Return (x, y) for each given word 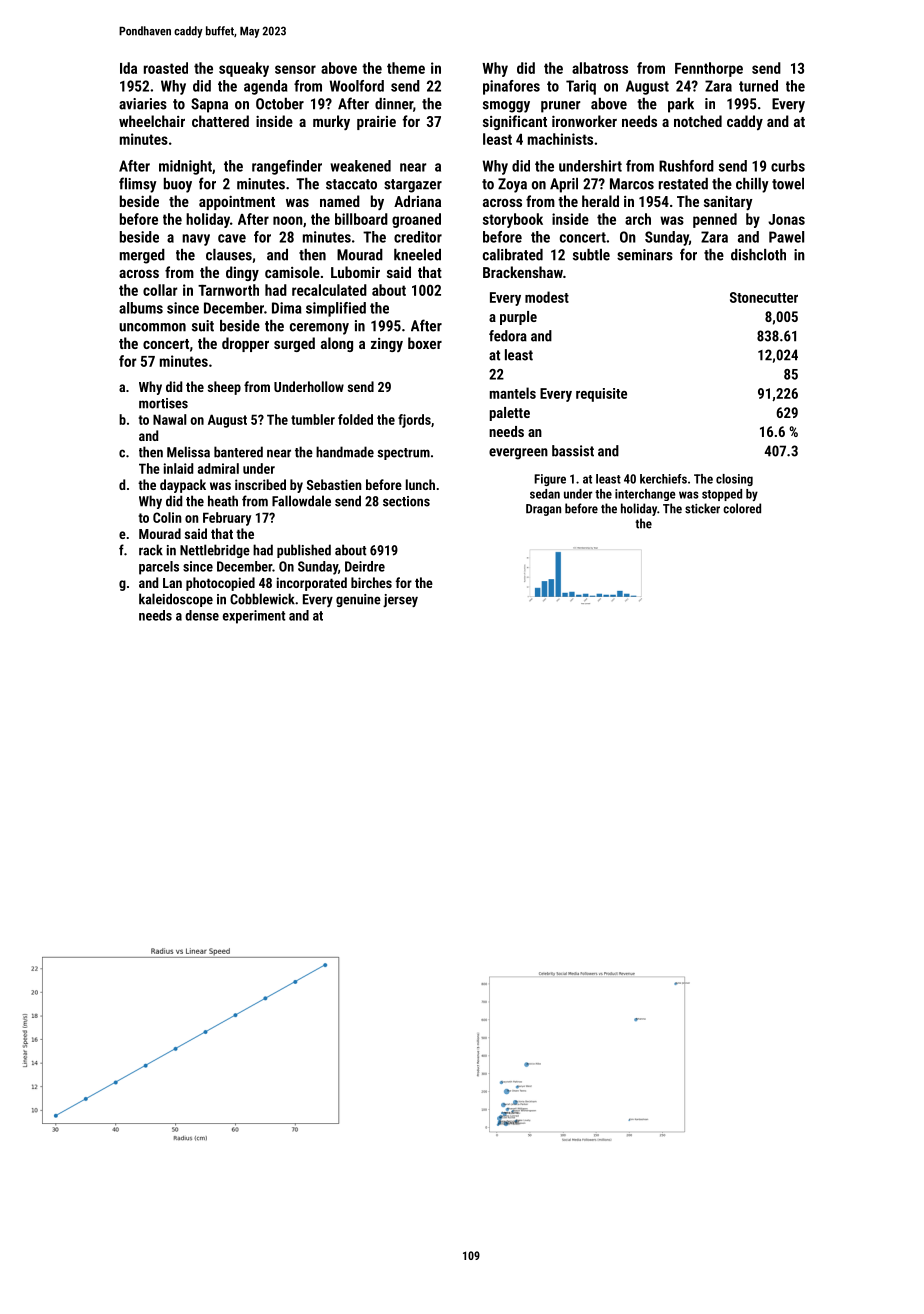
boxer (425, 343)
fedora (508, 336)
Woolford (356, 86)
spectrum (403, 454)
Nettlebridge (215, 551)
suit (203, 326)
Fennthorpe (709, 69)
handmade (345, 452)
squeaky (244, 69)
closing (734, 480)
